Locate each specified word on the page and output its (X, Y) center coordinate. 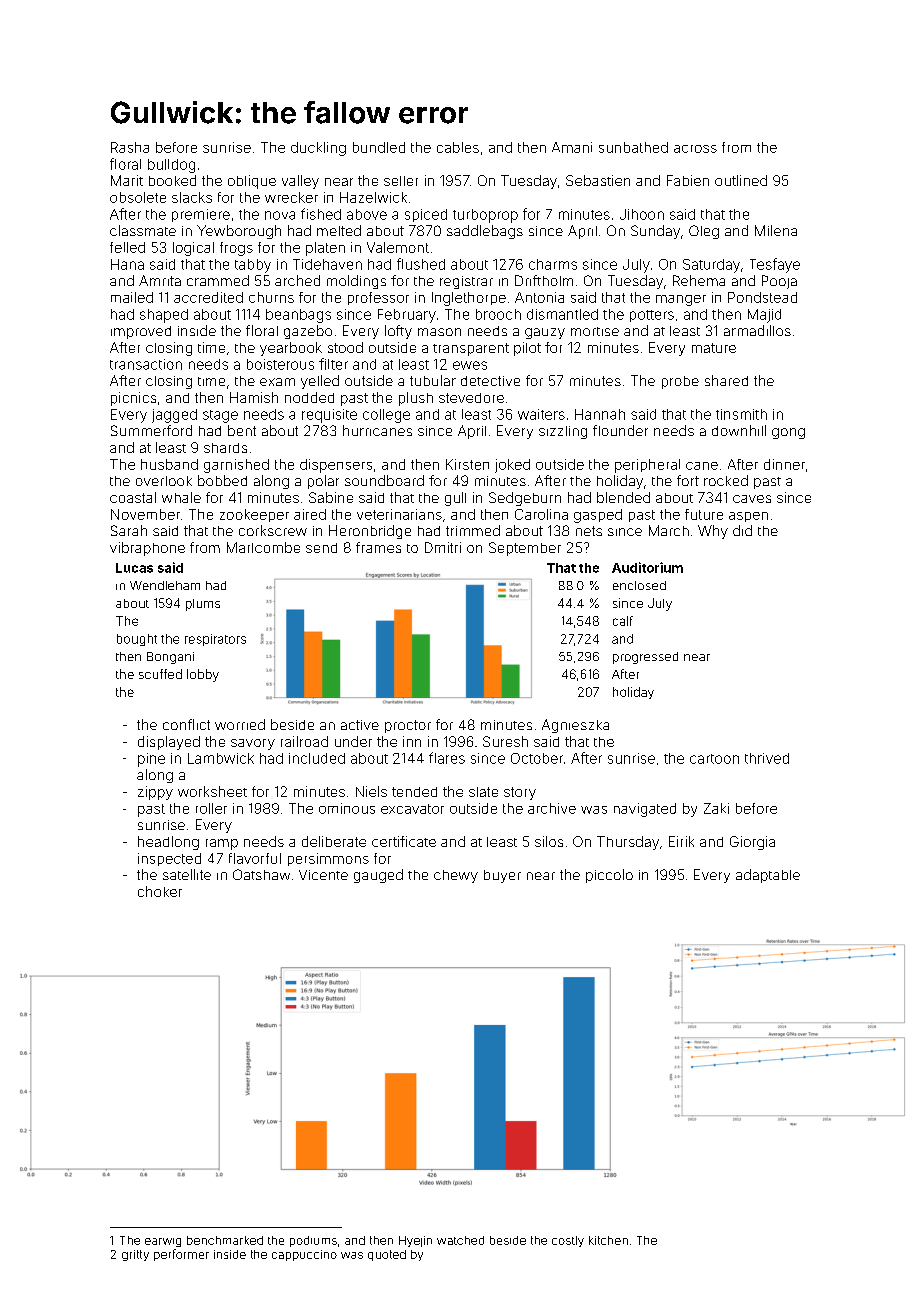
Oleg (704, 232)
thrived (767, 758)
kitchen (608, 1240)
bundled (379, 147)
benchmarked (225, 1240)
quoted (387, 1255)
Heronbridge (370, 532)
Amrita (160, 280)
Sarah (129, 530)
